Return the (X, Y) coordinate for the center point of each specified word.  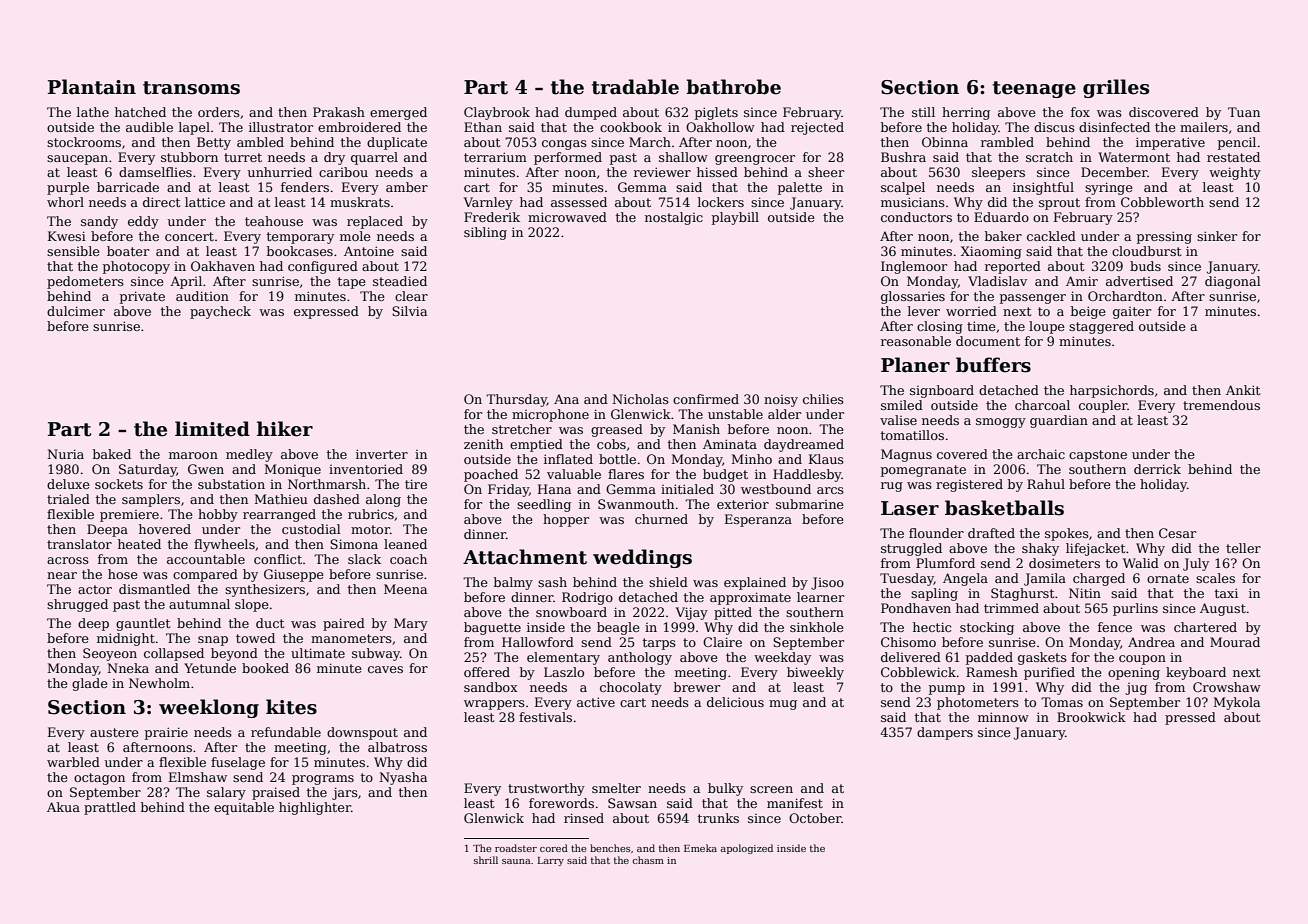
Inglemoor (914, 267)
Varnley (488, 203)
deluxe (68, 484)
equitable (244, 808)
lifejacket (1095, 549)
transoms (191, 88)
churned (661, 519)
